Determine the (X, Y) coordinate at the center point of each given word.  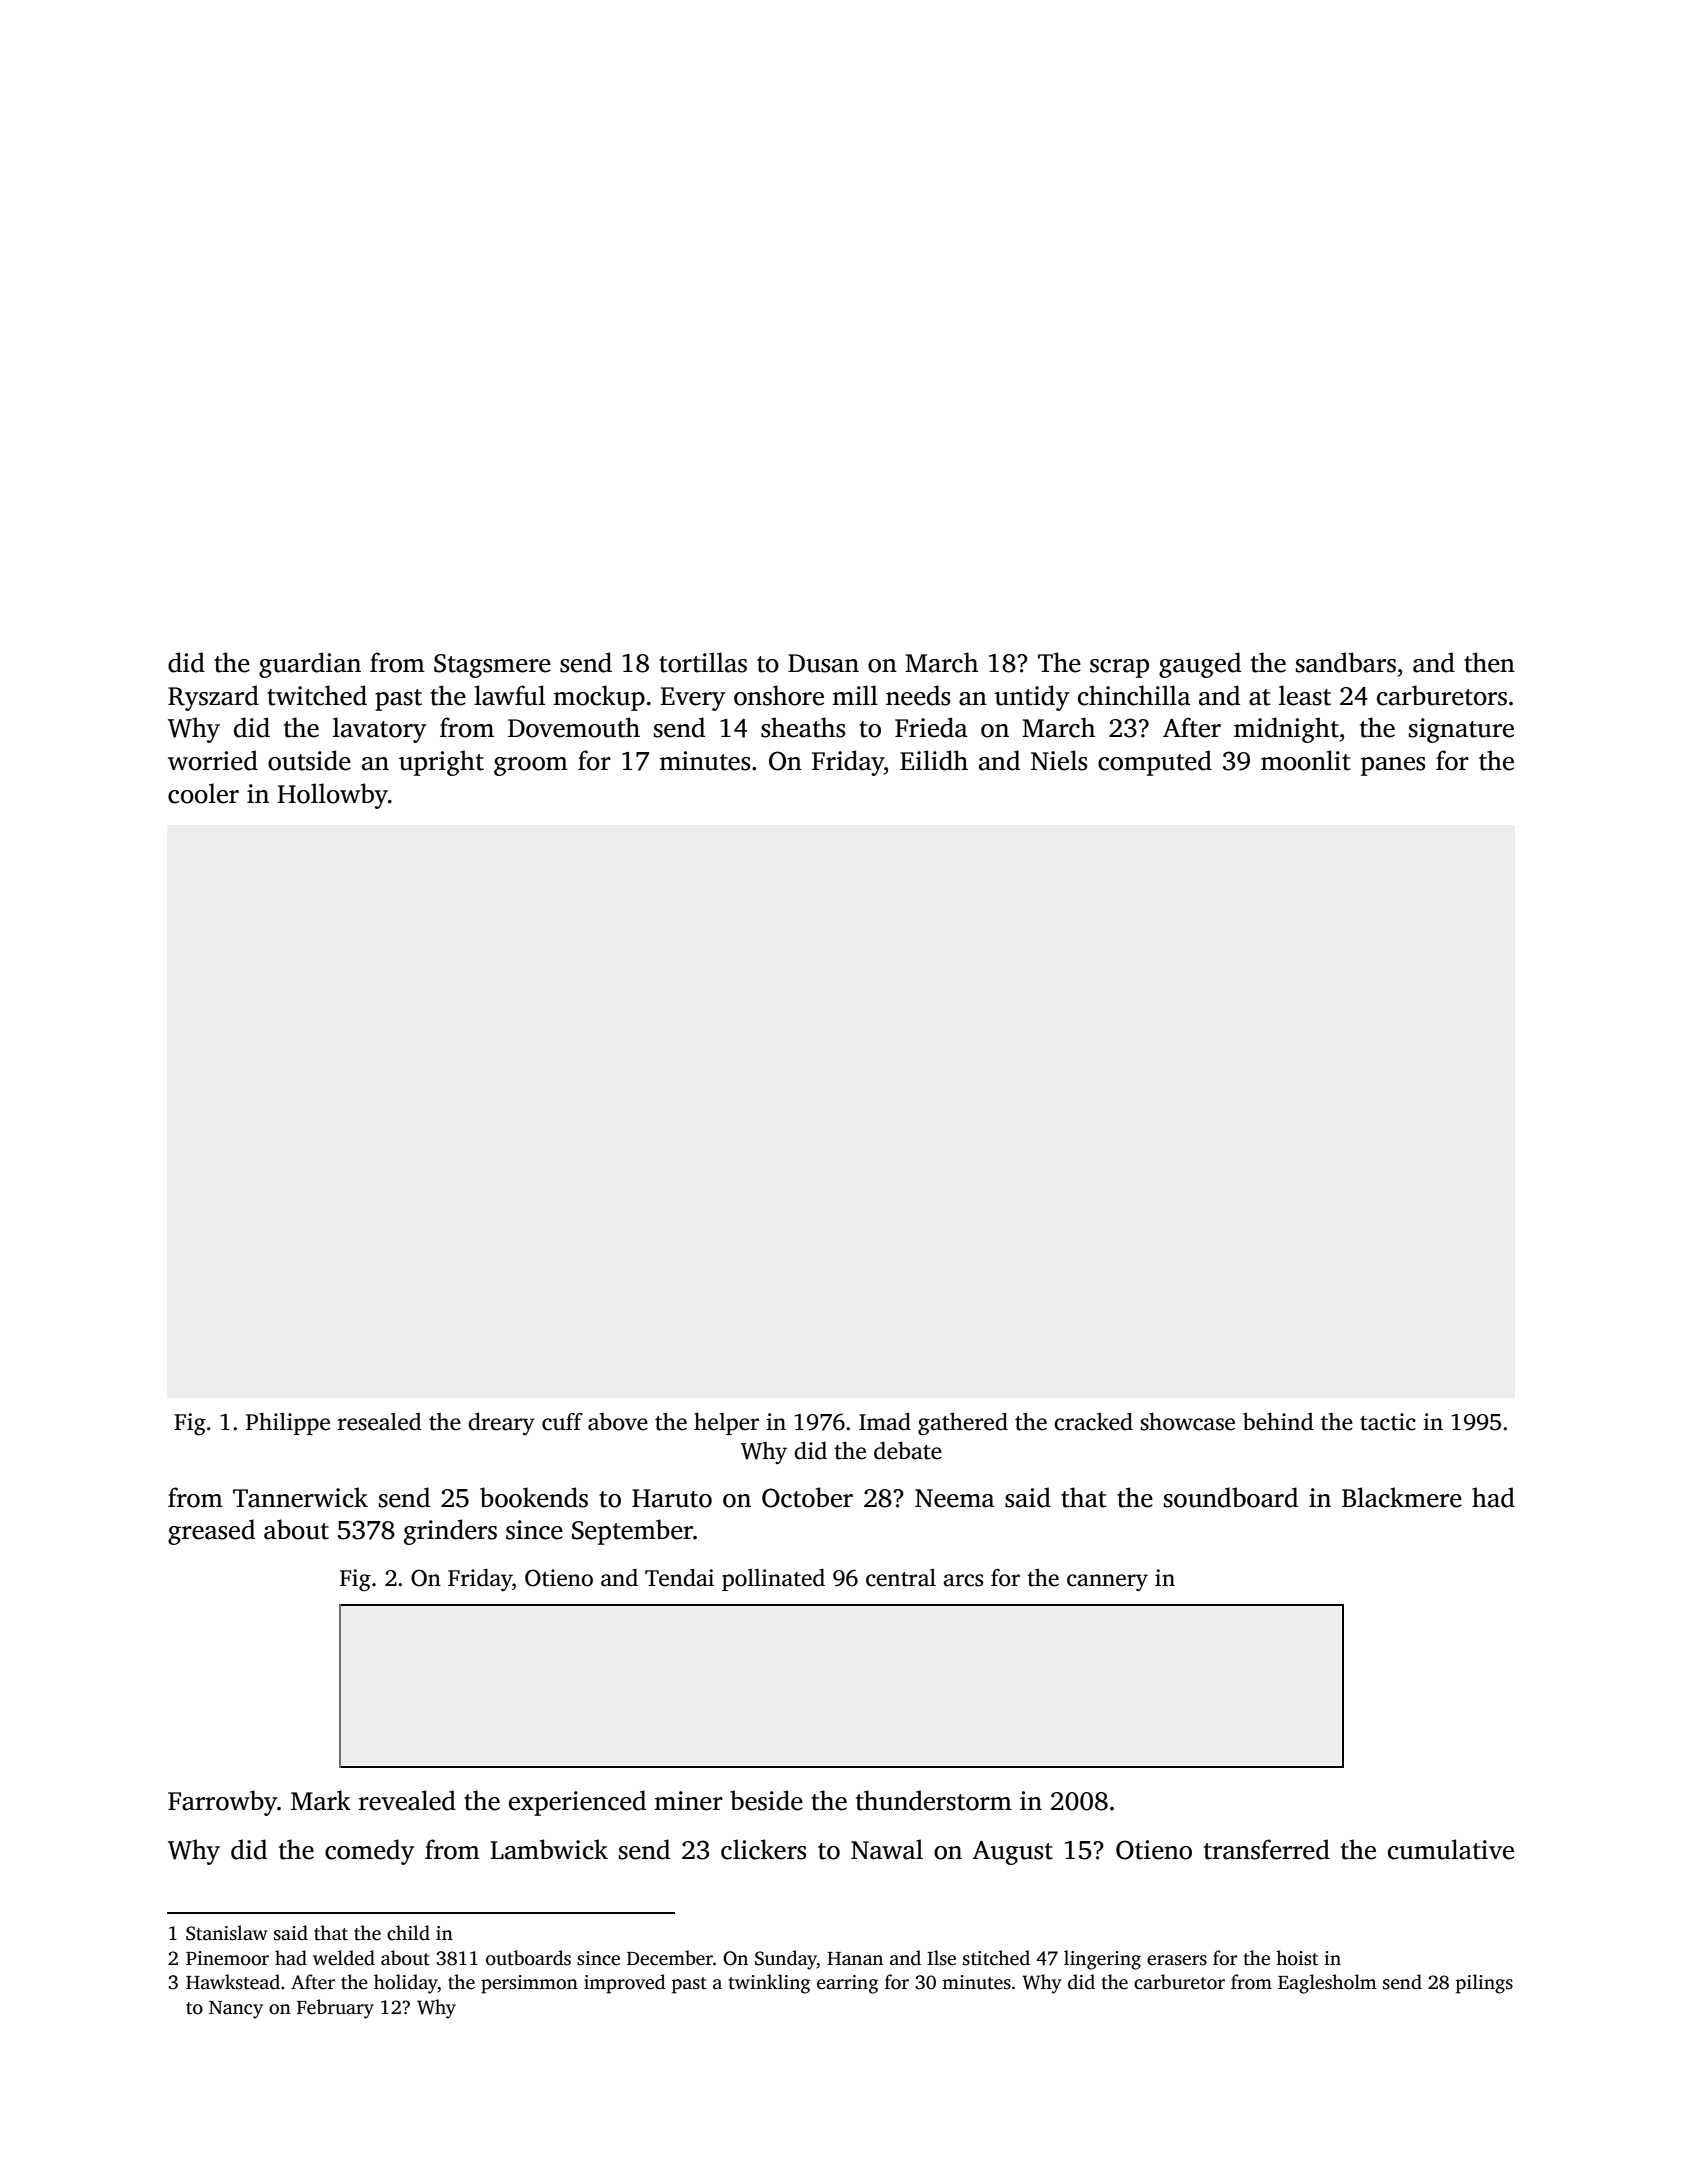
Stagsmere (492, 666)
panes (1393, 766)
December (670, 1958)
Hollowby (332, 796)
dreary (501, 1424)
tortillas (703, 662)
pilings (1484, 1984)
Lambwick (549, 1849)
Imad (885, 1421)
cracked (1093, 1421)
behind (1278, 1421)
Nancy (236, 2010)
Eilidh (934, 760)
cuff (562, 1421)
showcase (1187, 1421)
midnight (1286, 730)
